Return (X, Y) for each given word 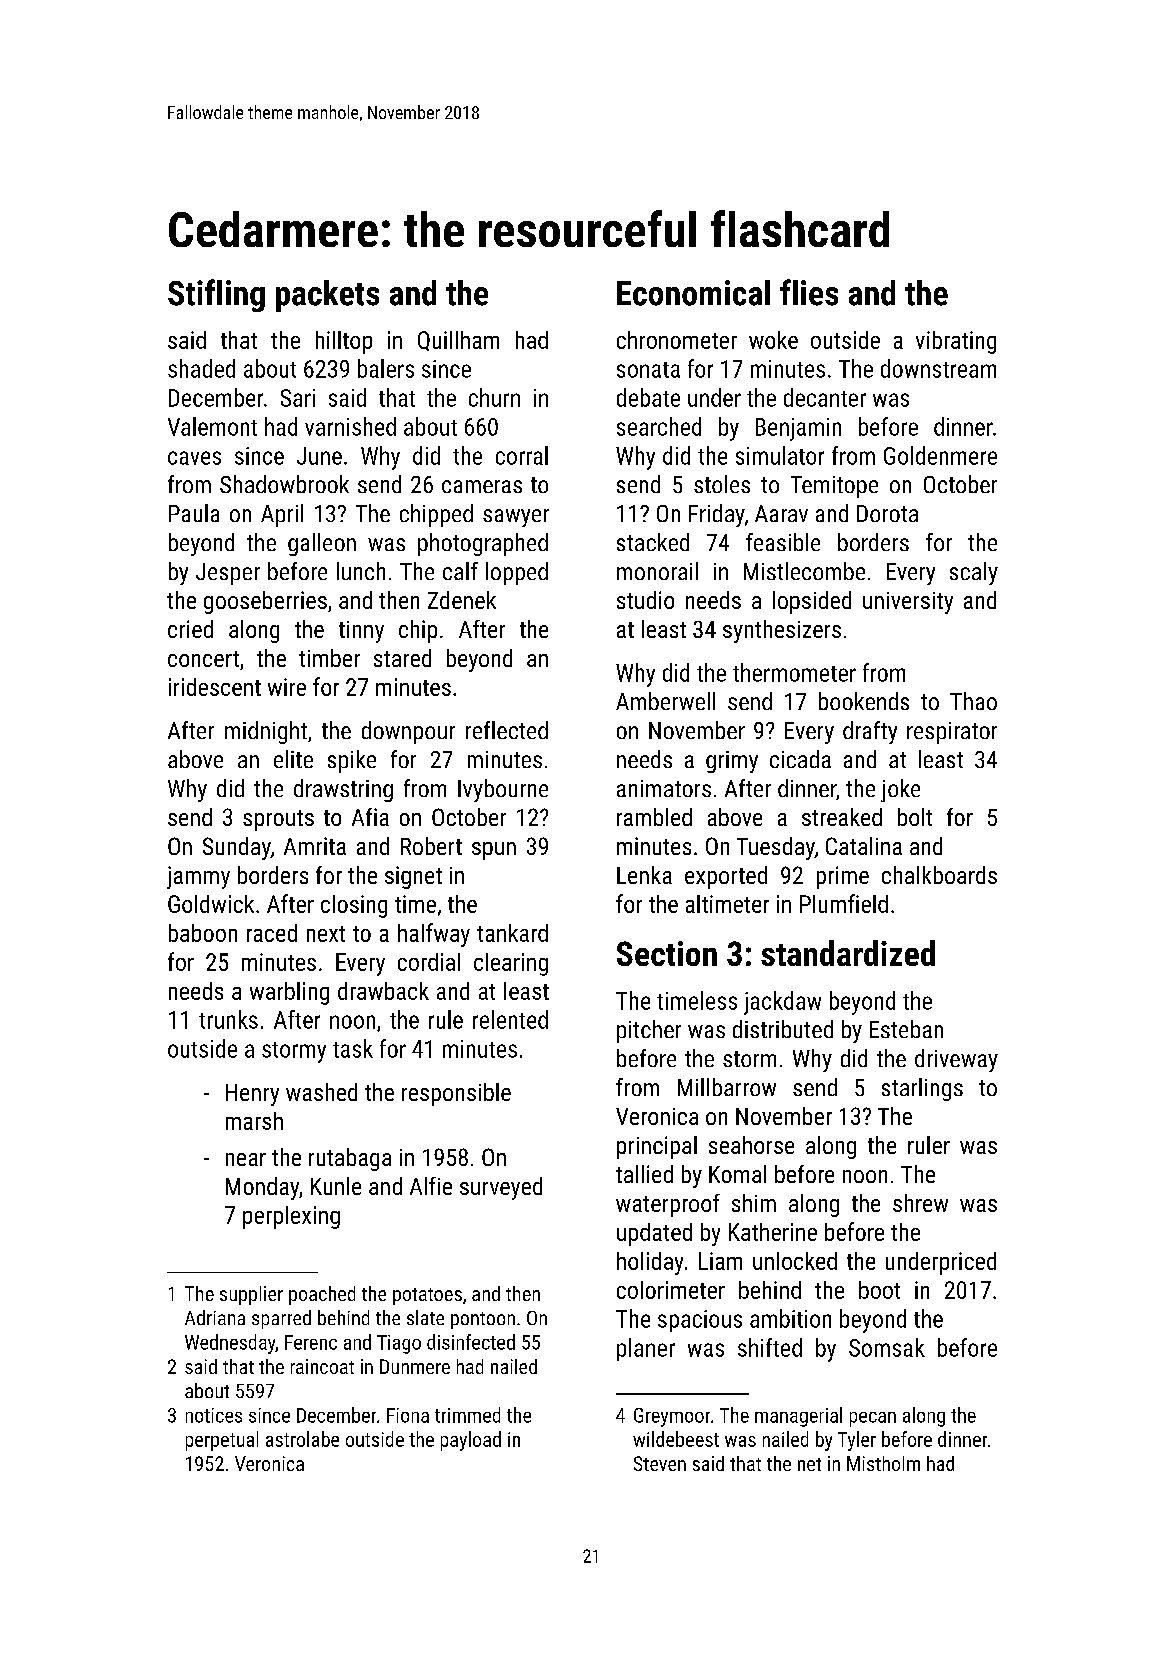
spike (352, 761)
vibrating (956, 342)
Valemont (212, 426)
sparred (281, 1319)
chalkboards (939, 875)
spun (494, 851)
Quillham (458, 341)
